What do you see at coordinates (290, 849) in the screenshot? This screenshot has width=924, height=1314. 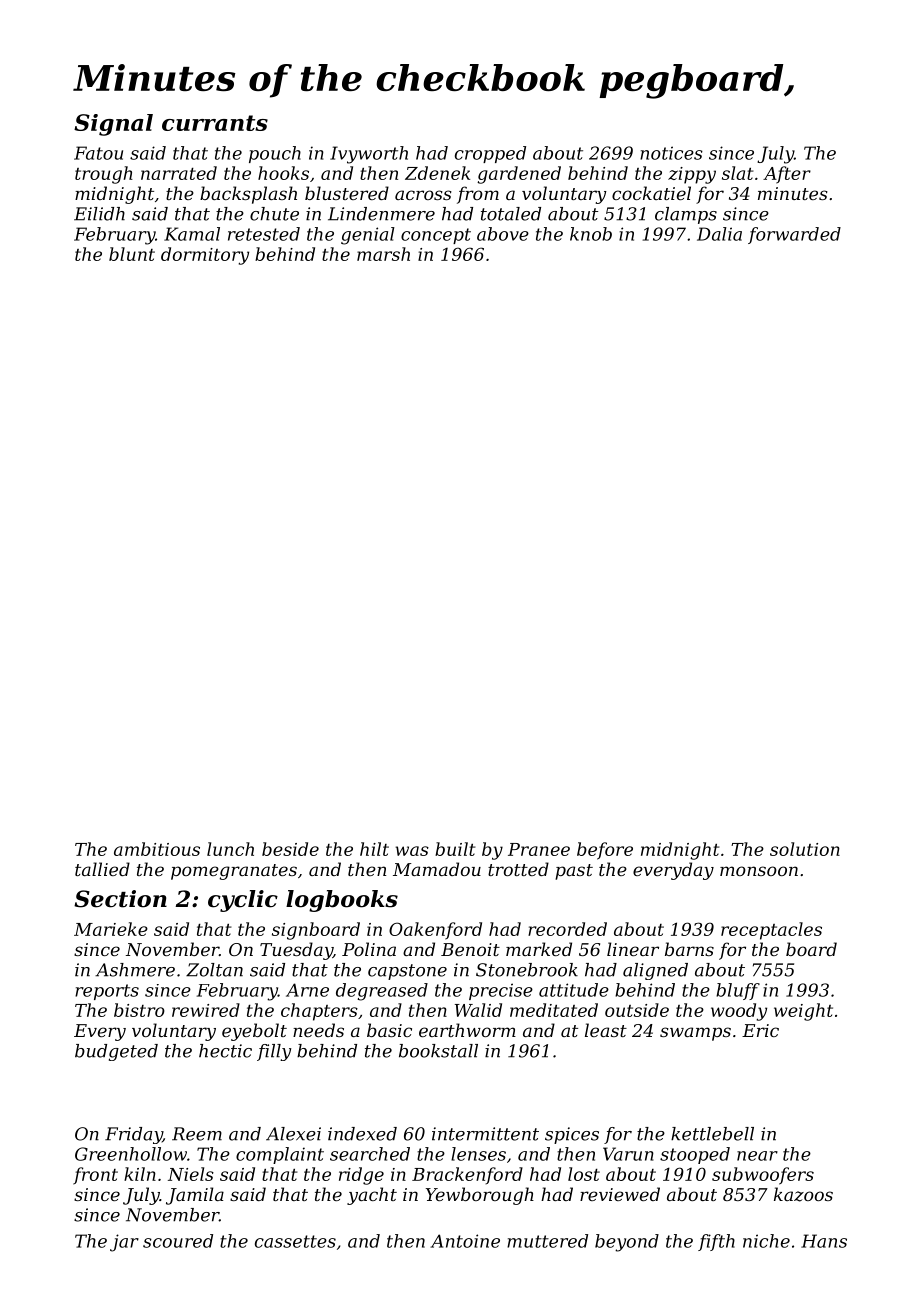 I see `beside` at bounding box center [290, 849].
